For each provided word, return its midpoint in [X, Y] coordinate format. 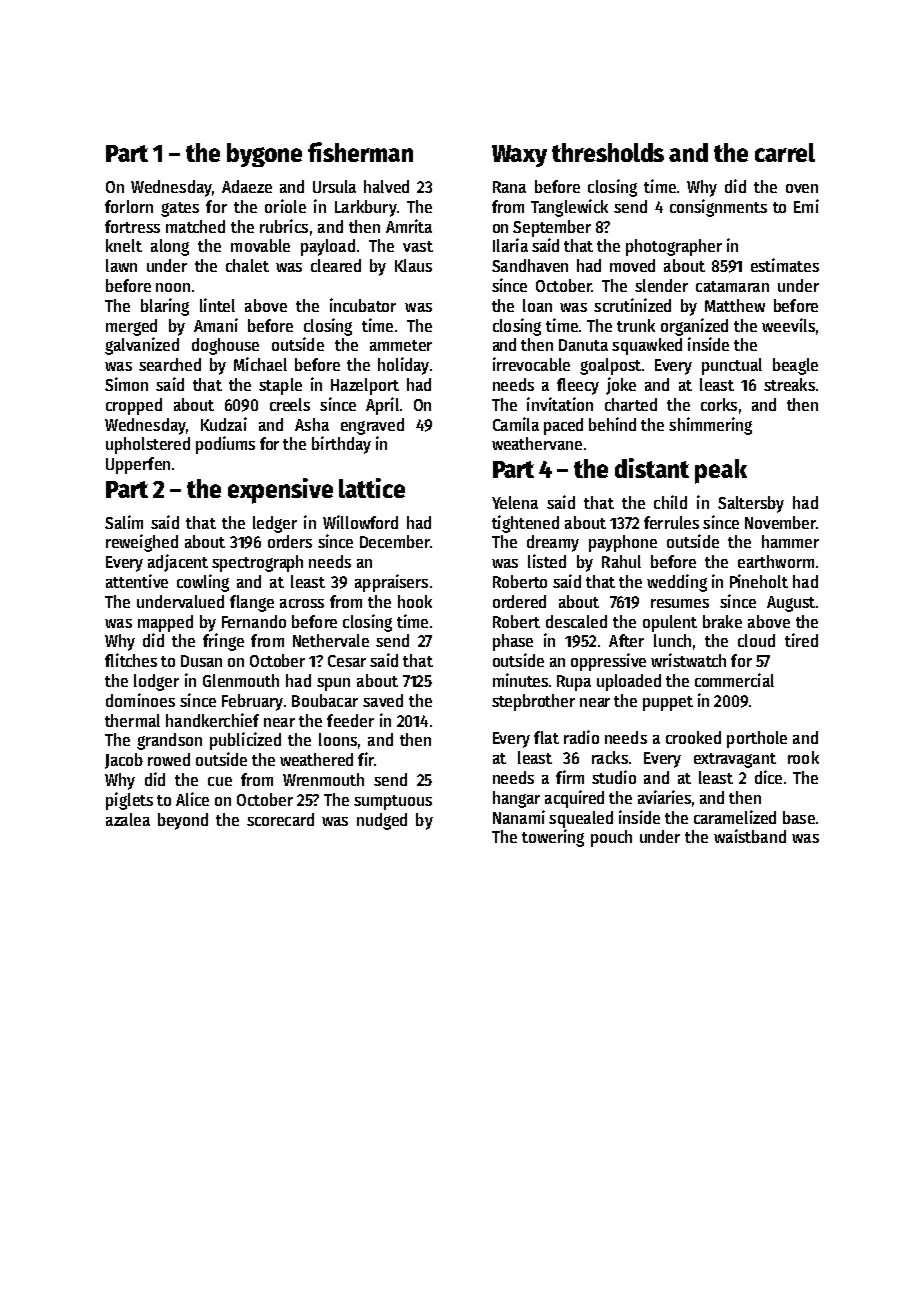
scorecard [280, 819]
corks [719, 404]
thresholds [608, 152]
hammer [790, 541]
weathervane [537, 443]
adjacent [178, 563]
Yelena [515, 502]
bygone [264, 155]
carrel [785, 152]
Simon [126, 384]
